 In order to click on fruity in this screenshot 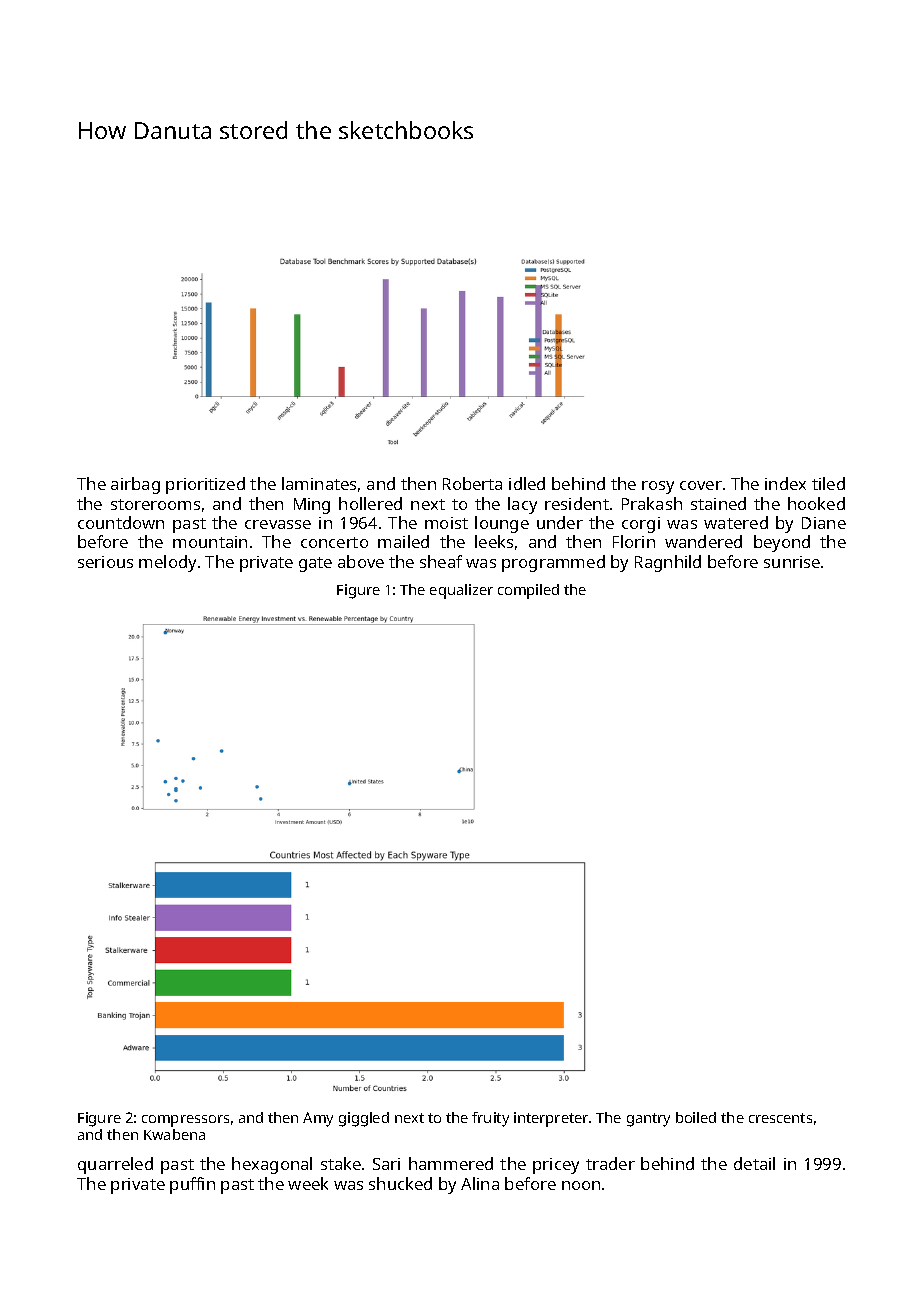, I will do `click(490, 1119)`.
